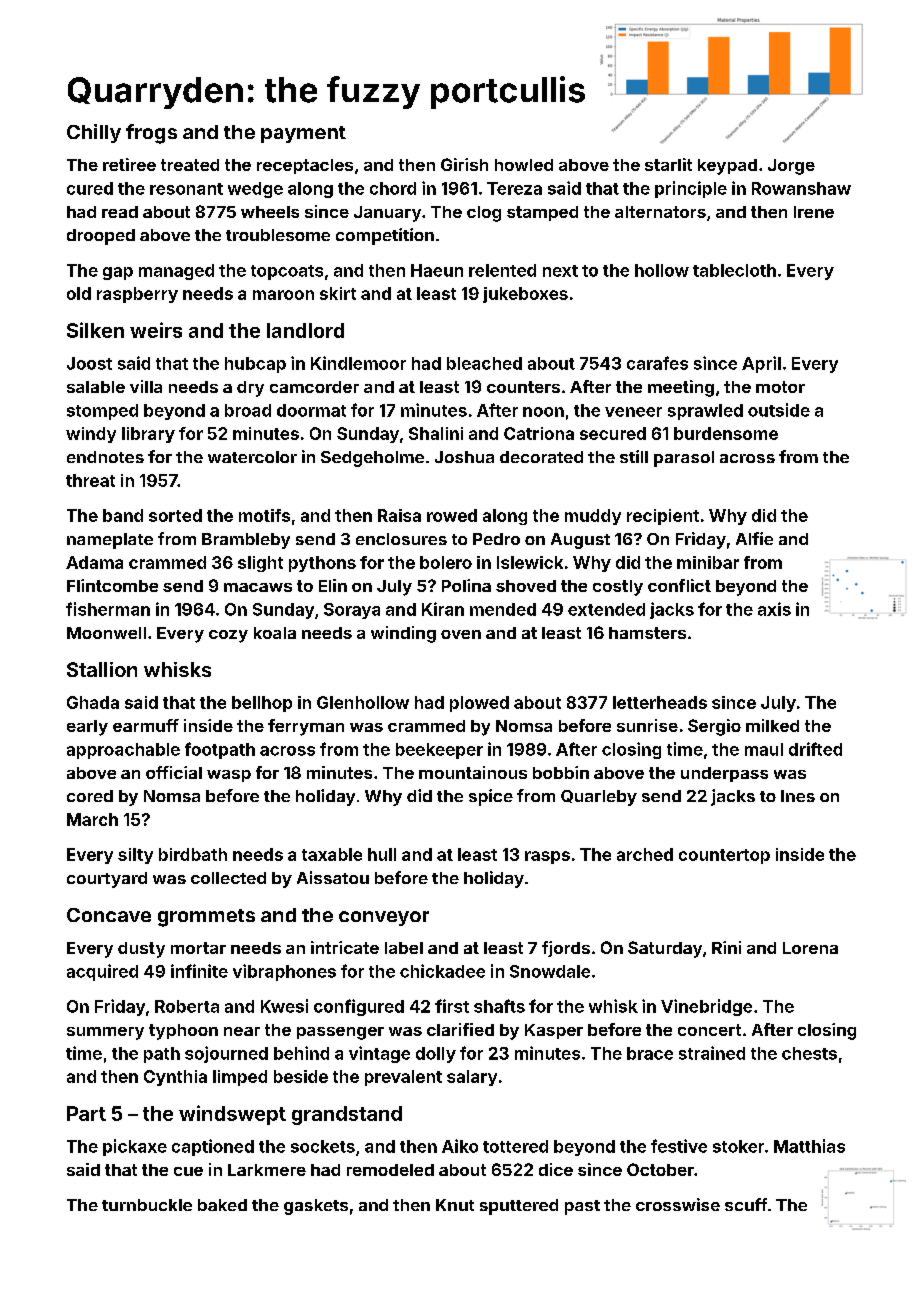 Image resolution: width=924 pixels, height=1308 pixels. Describe the element at coordinates (464, 164) in the screenshot. I see `Girish` at that location.
